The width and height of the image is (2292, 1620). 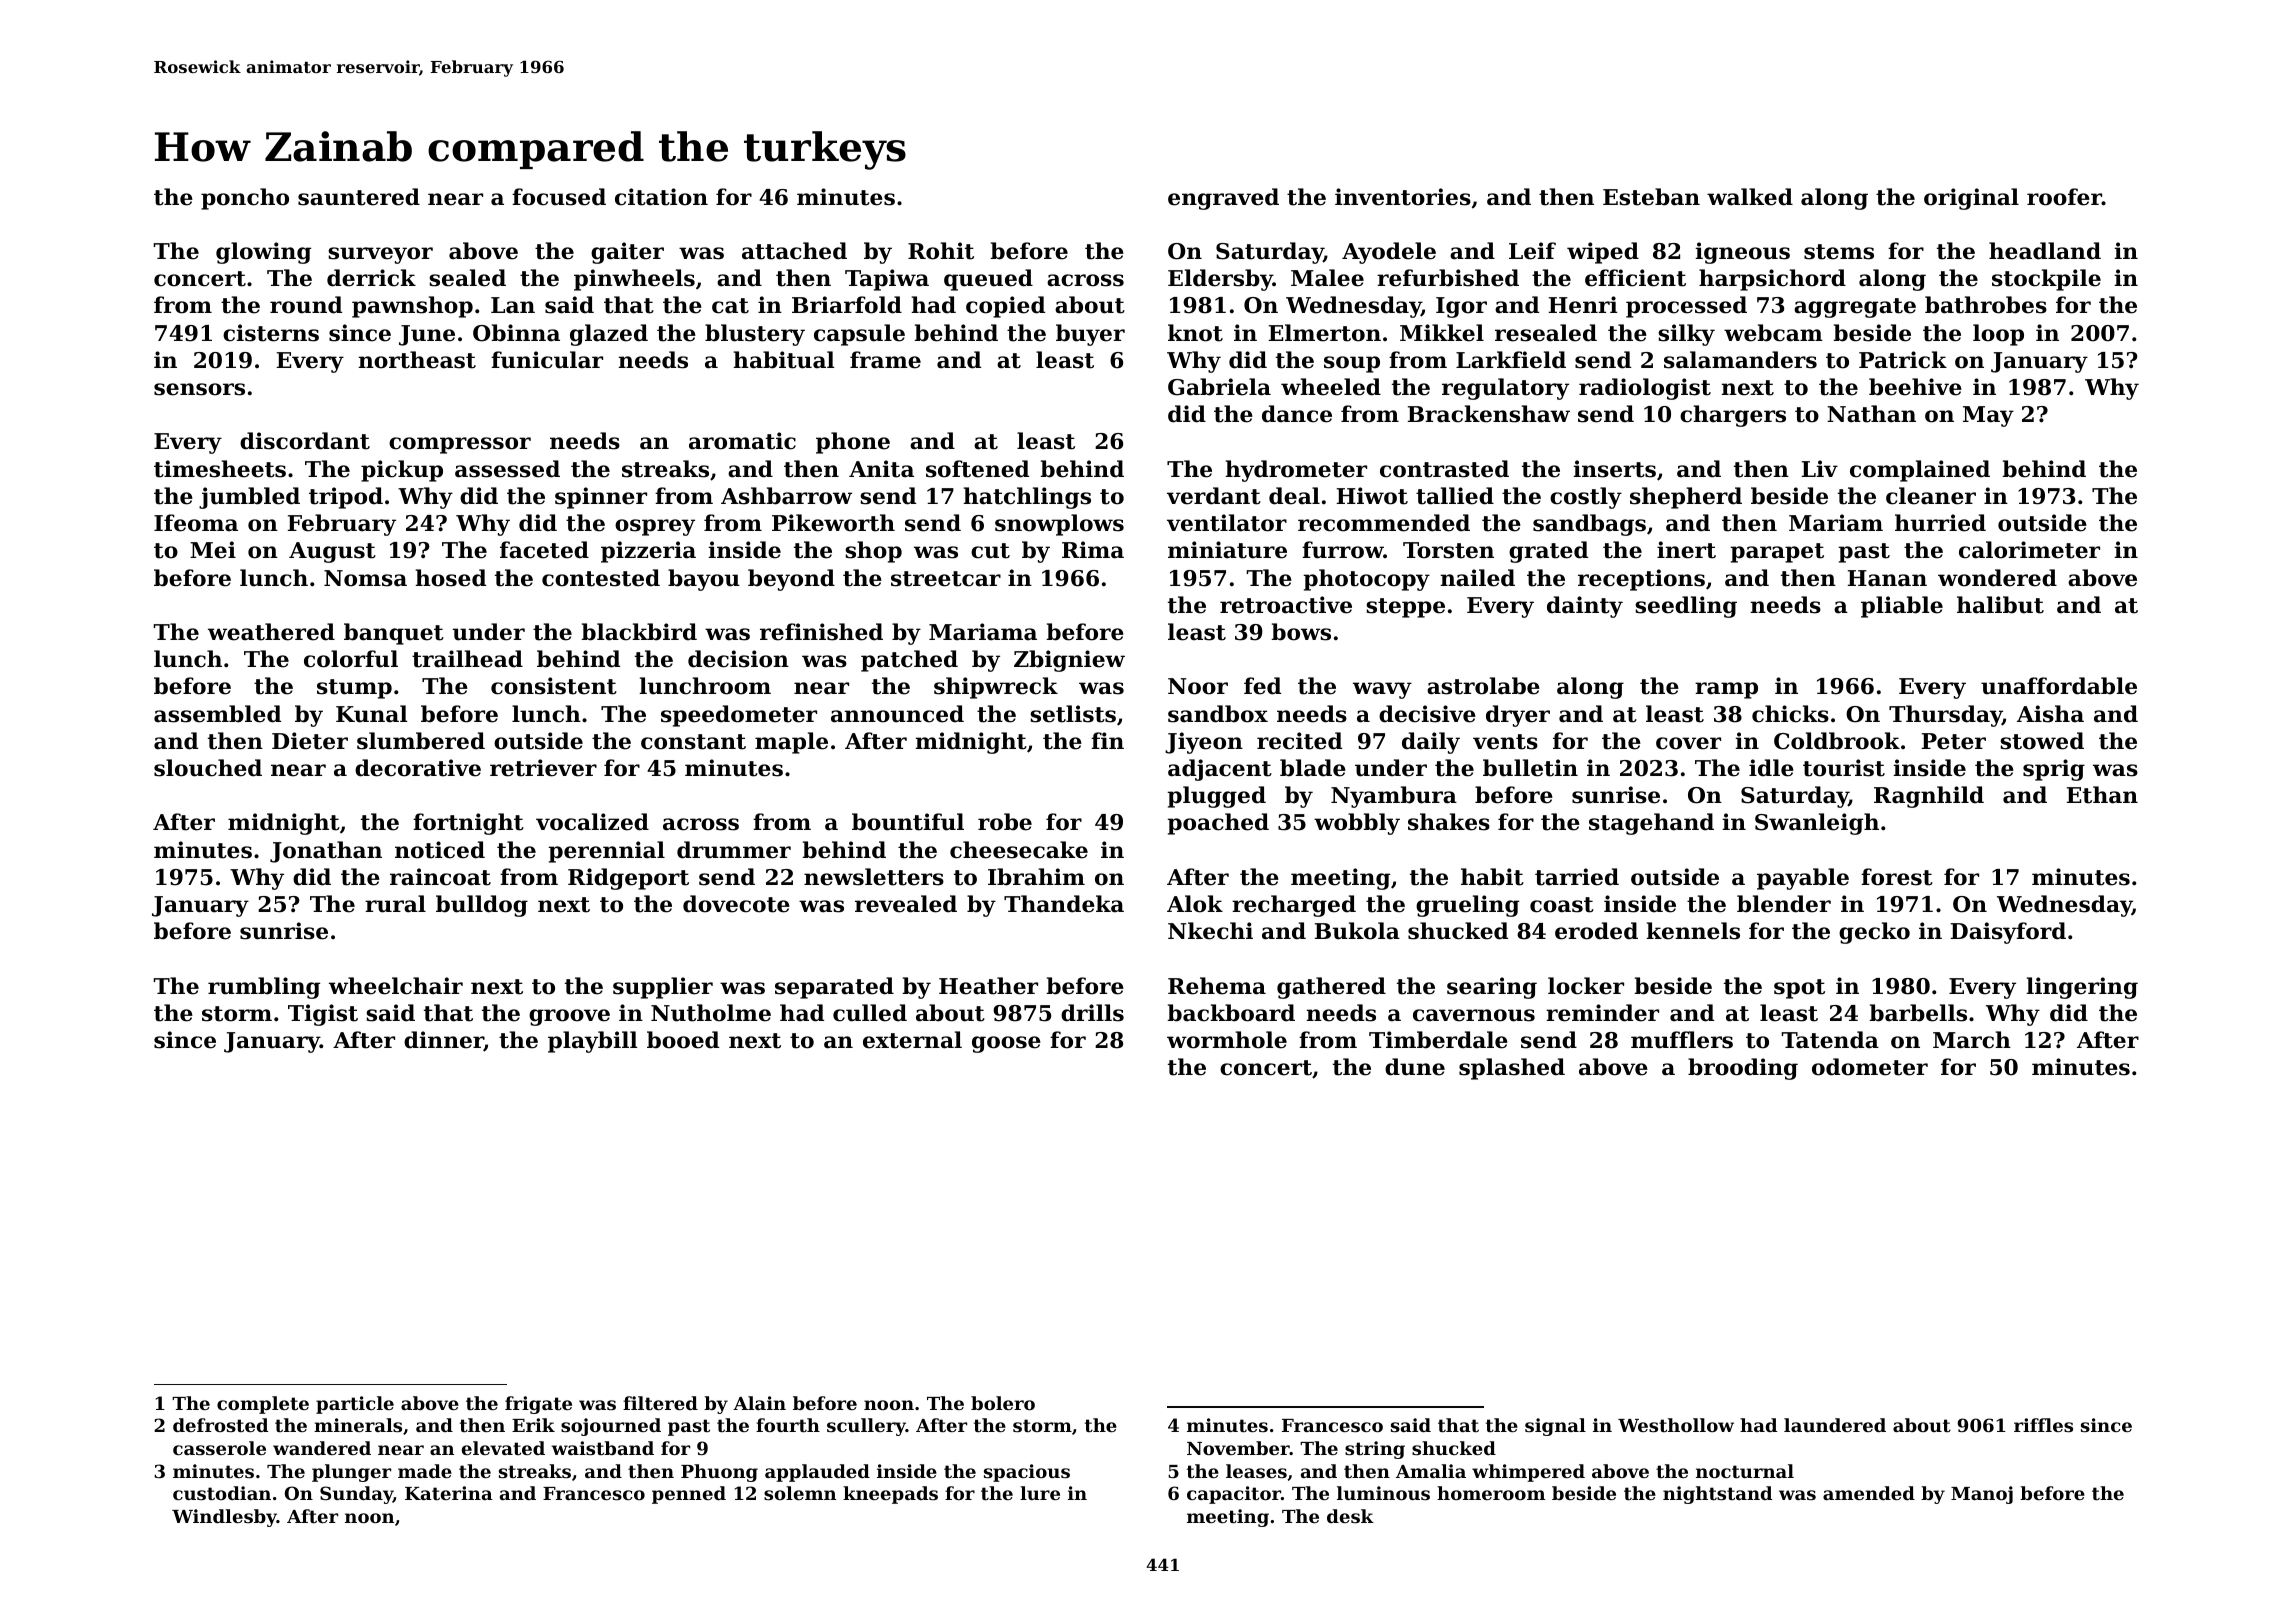 I want to click on goose, so click(x=1006, y=1044).
